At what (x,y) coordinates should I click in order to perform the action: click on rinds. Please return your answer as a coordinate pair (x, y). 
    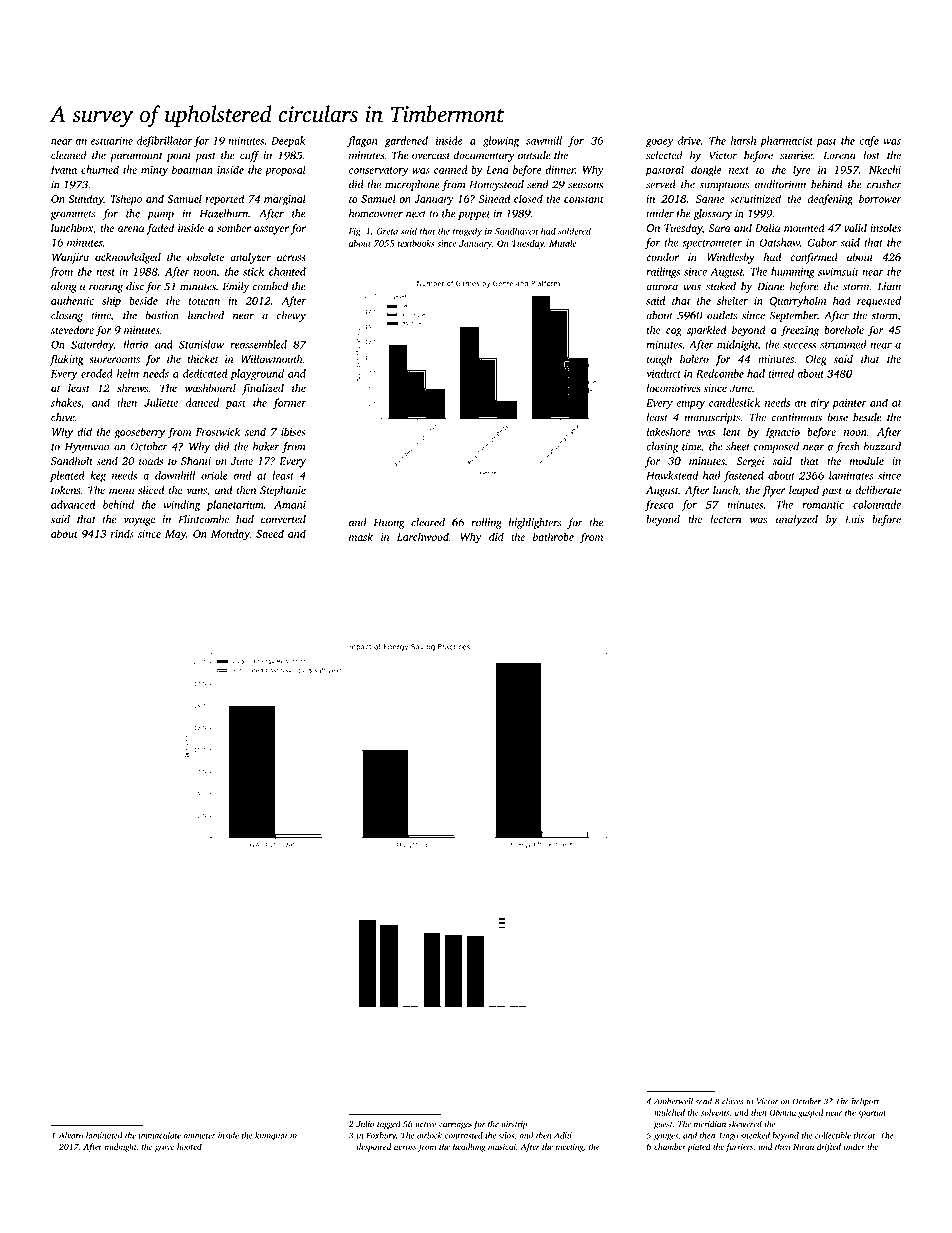
    Looking at the image, I should click on (122, 533).
